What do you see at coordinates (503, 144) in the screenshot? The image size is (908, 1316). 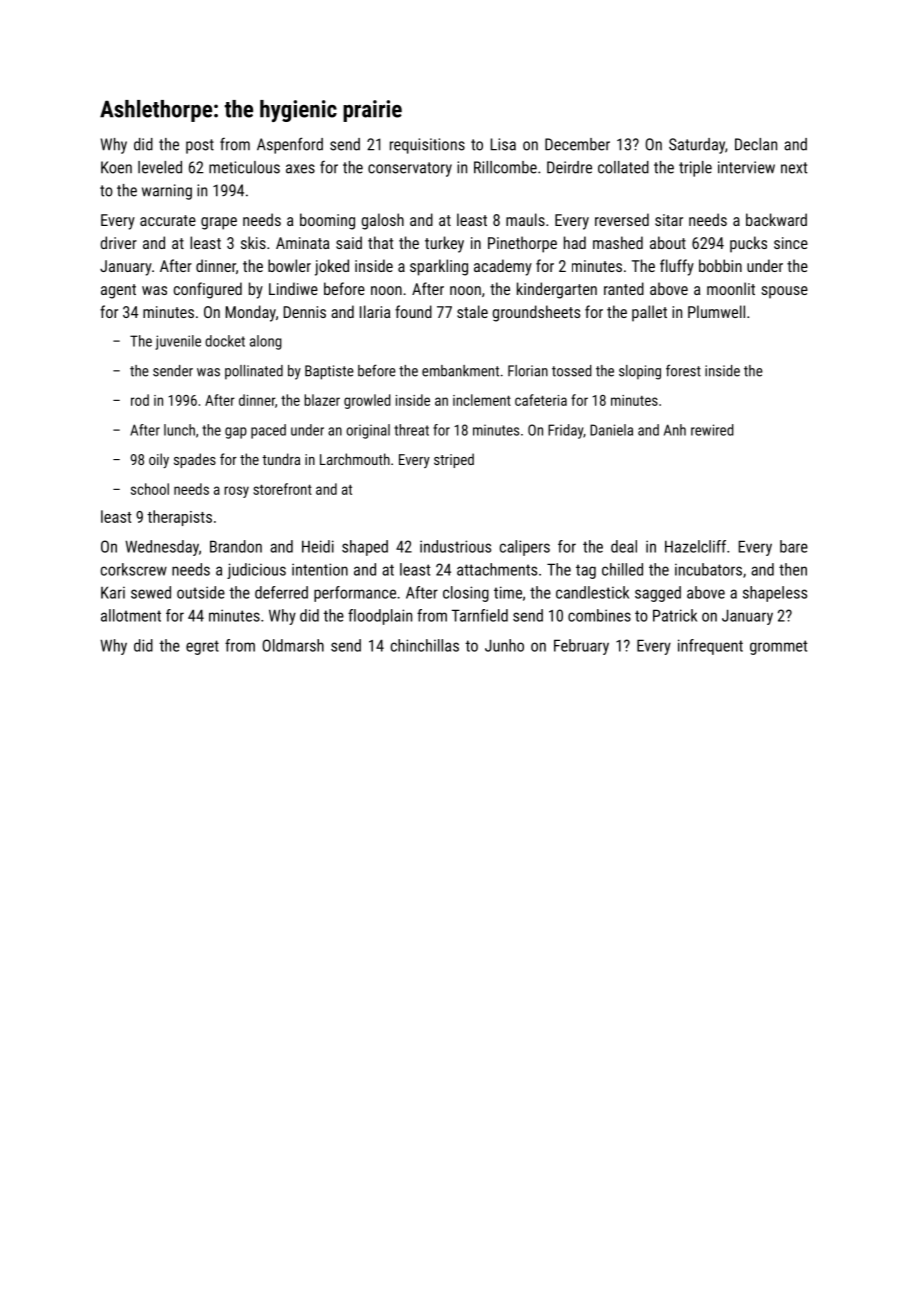 I see `Lisa` at bounding box center [503, 144].
